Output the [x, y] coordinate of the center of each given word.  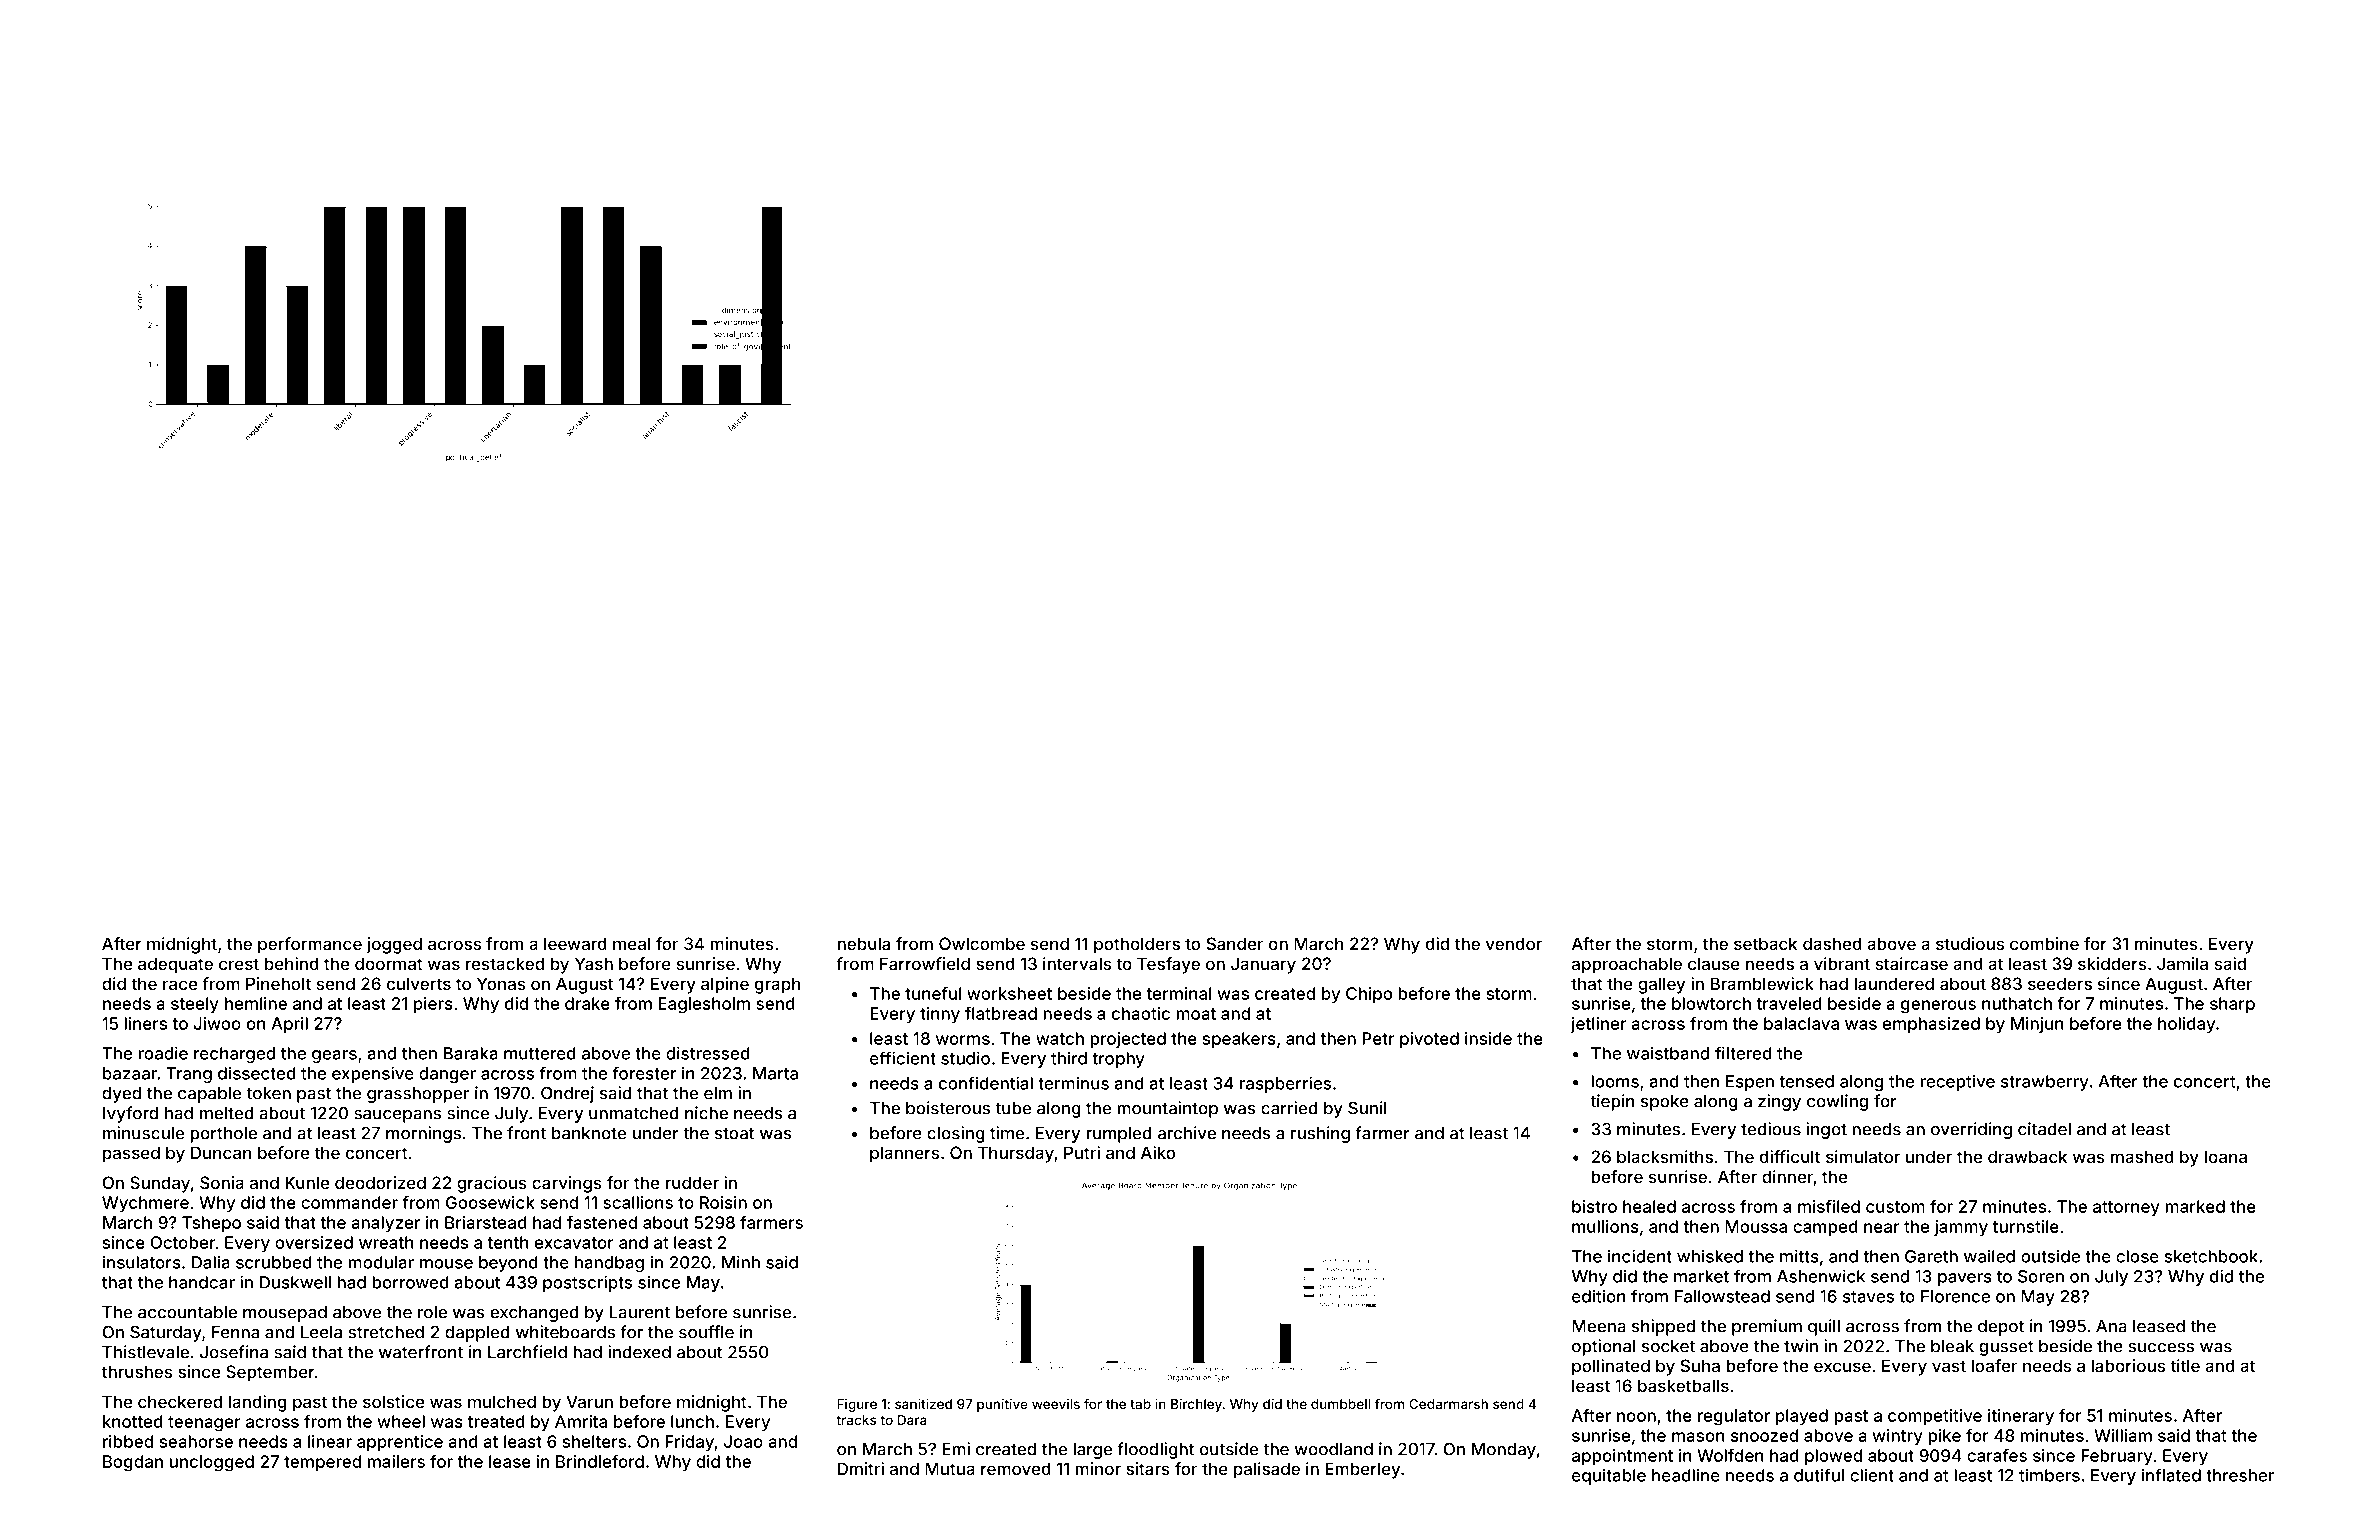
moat [1196, 1014]
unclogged [211, 1463]
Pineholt [278, 983]
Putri [1082, 1152]
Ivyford [130, 1114]
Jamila [2182, 963]
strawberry [2045, 1083]
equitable [1609, 1476]
